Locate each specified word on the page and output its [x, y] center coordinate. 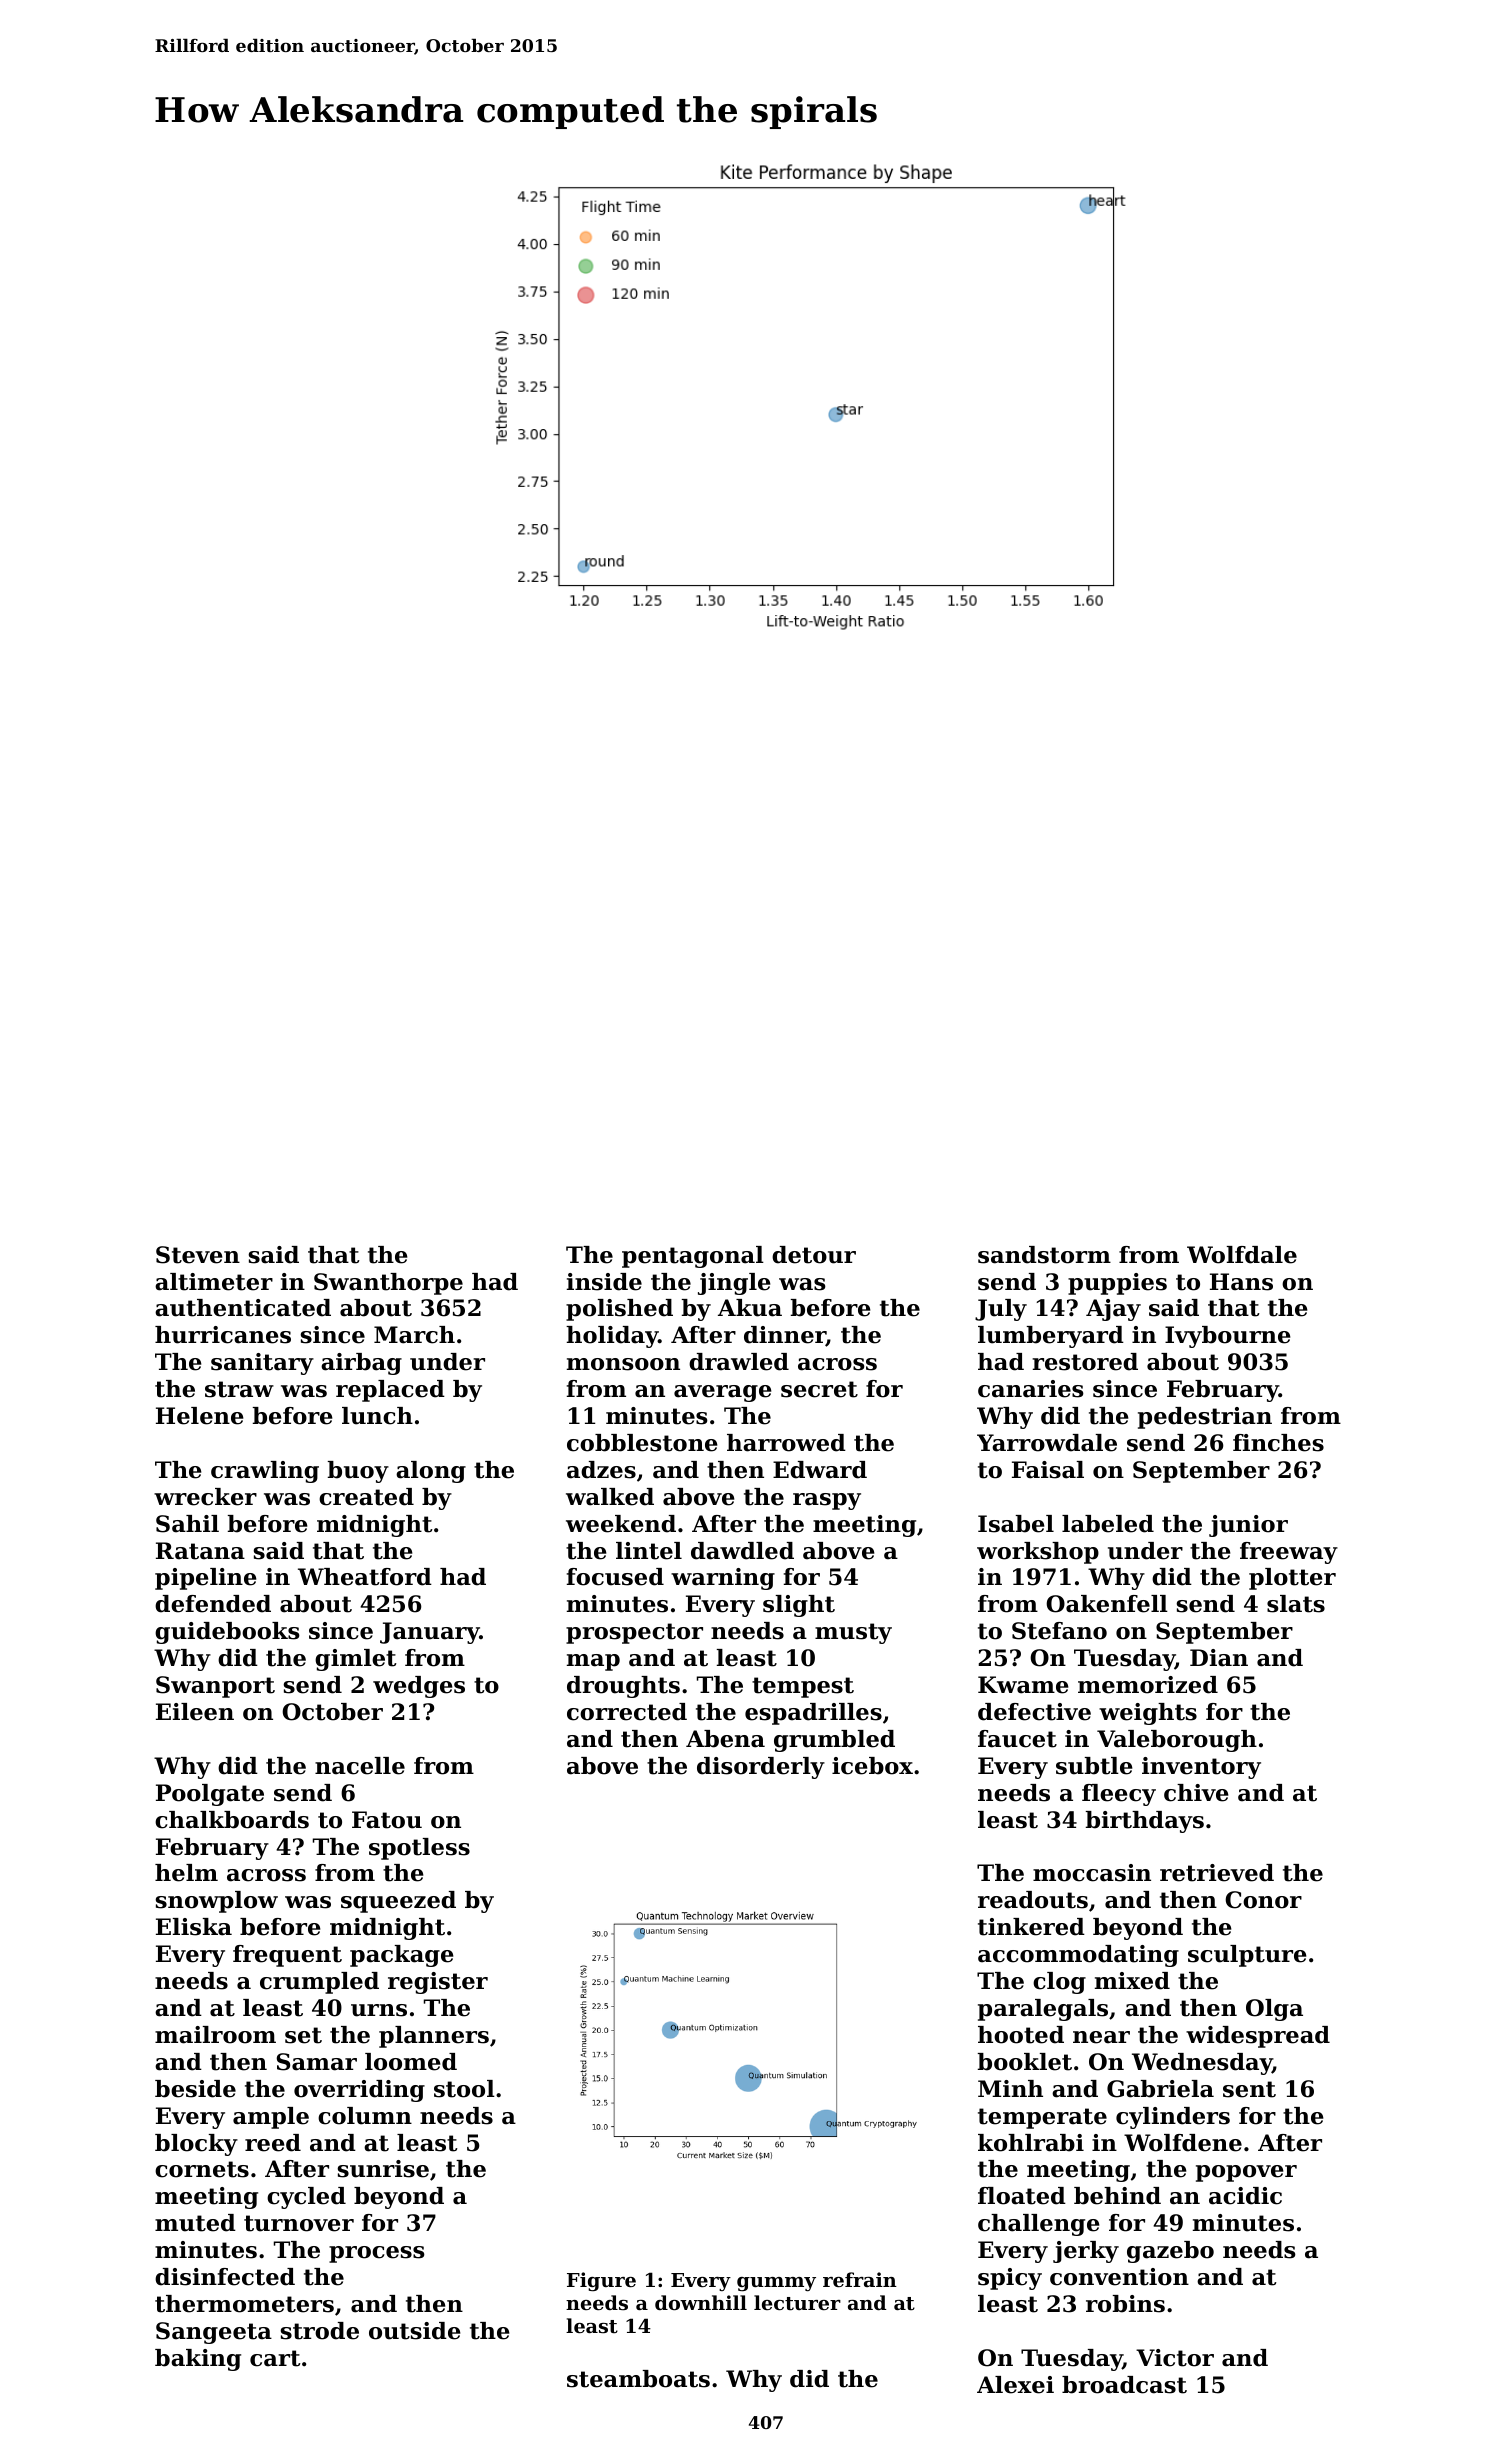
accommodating [1078, 1956]
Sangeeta [214, 2333]
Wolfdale [1242, 1255]
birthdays [1145, 1822]
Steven [198, 1255]
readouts [1033, 1900]
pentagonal [693, 1257]
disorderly [761, 1768]
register [438, 1983]
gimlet [356, 1660]
